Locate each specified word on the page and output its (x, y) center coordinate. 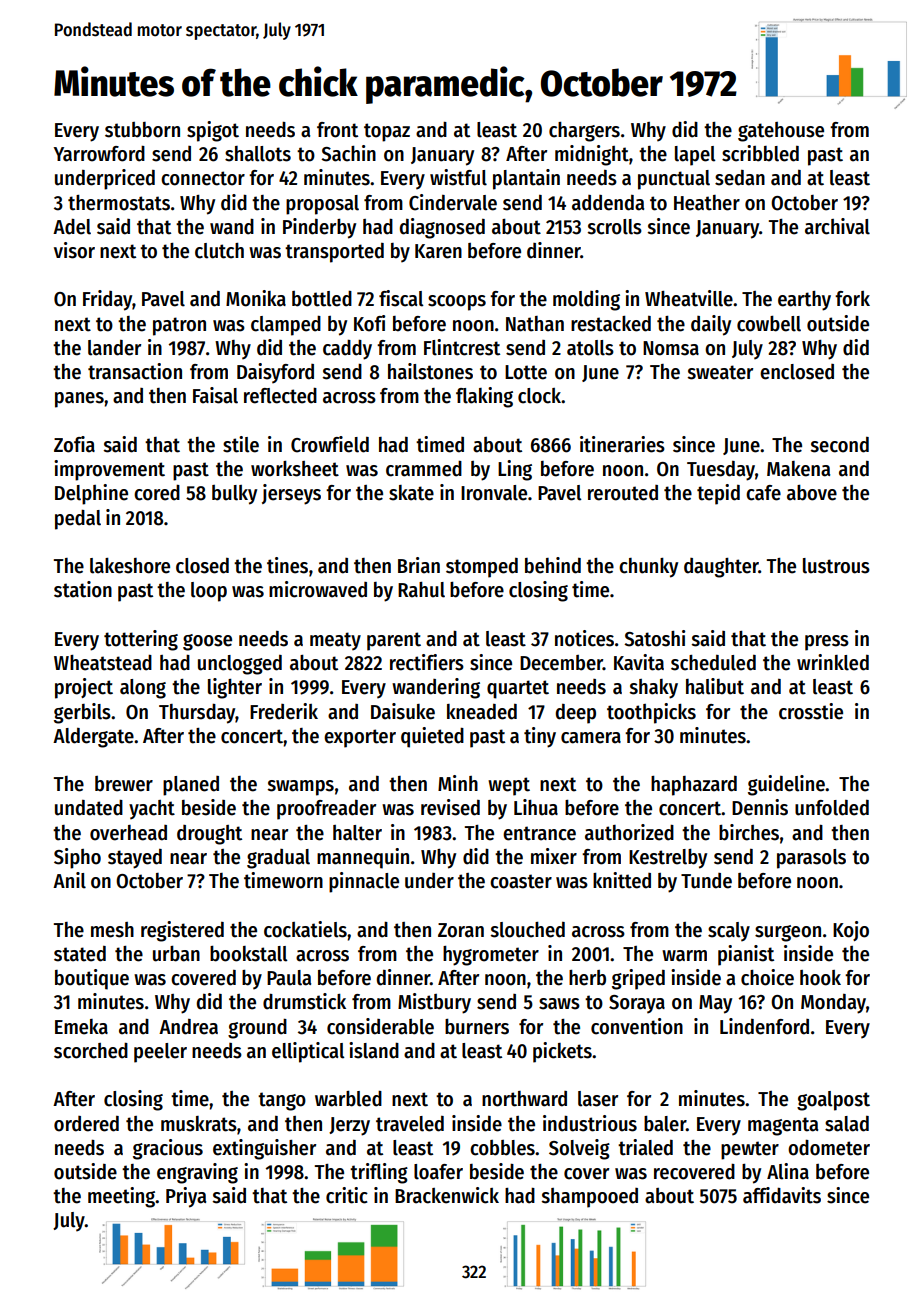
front (337, 130)
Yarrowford (99, 153)
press (827, 643)
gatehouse (781, 132)
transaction (135, 371)
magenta (783, 1126)
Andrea (188, 1027)
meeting (122, 1197)
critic (347, 1195)
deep (575, 714)
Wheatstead (103, 662)
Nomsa (671, 348)
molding (586, 300)
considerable (380, 1026)
